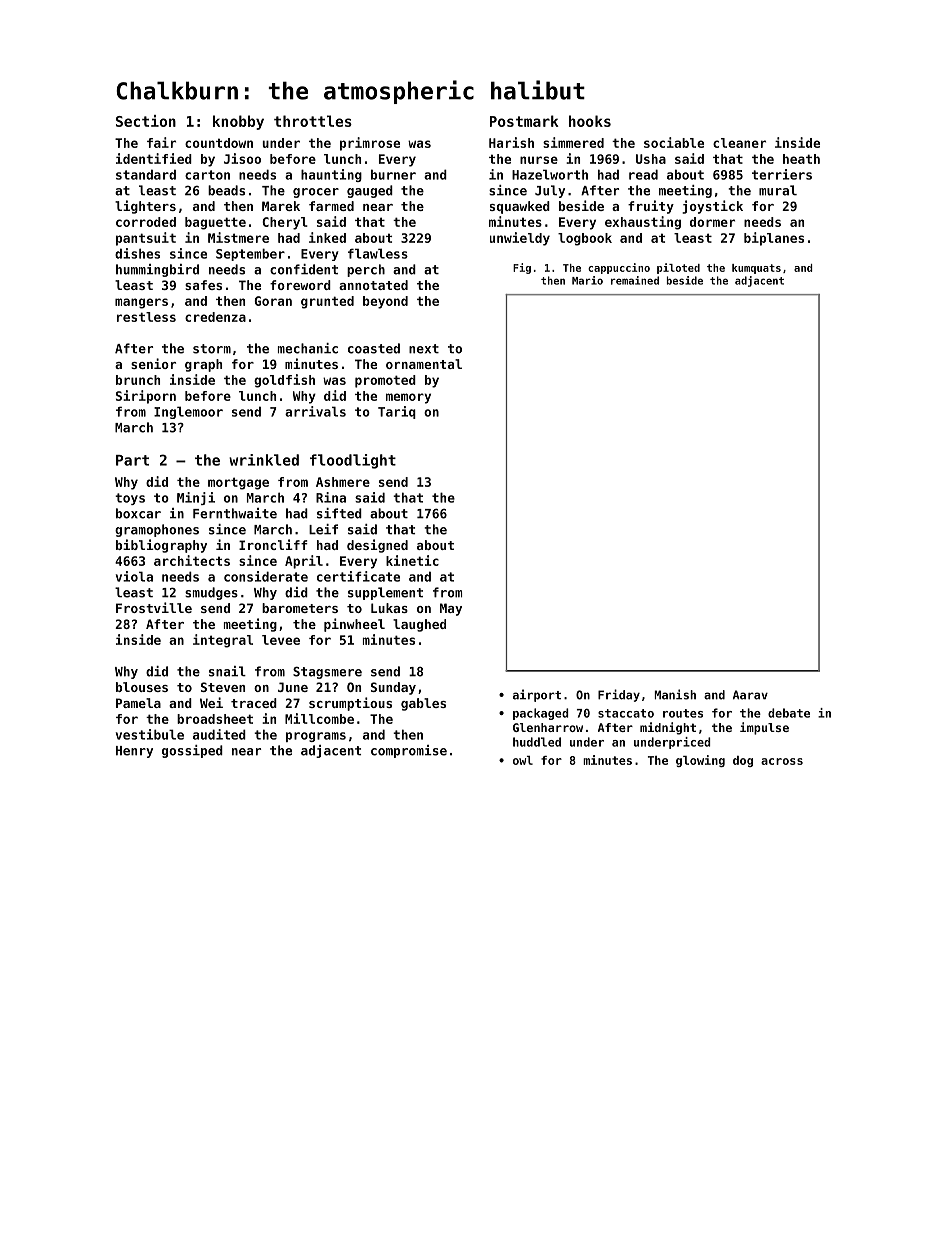 The image size is (952, 1233). What do you see at coordinates (130, 499) in the image?
I see `toys` at bounding box center [130, 499].
